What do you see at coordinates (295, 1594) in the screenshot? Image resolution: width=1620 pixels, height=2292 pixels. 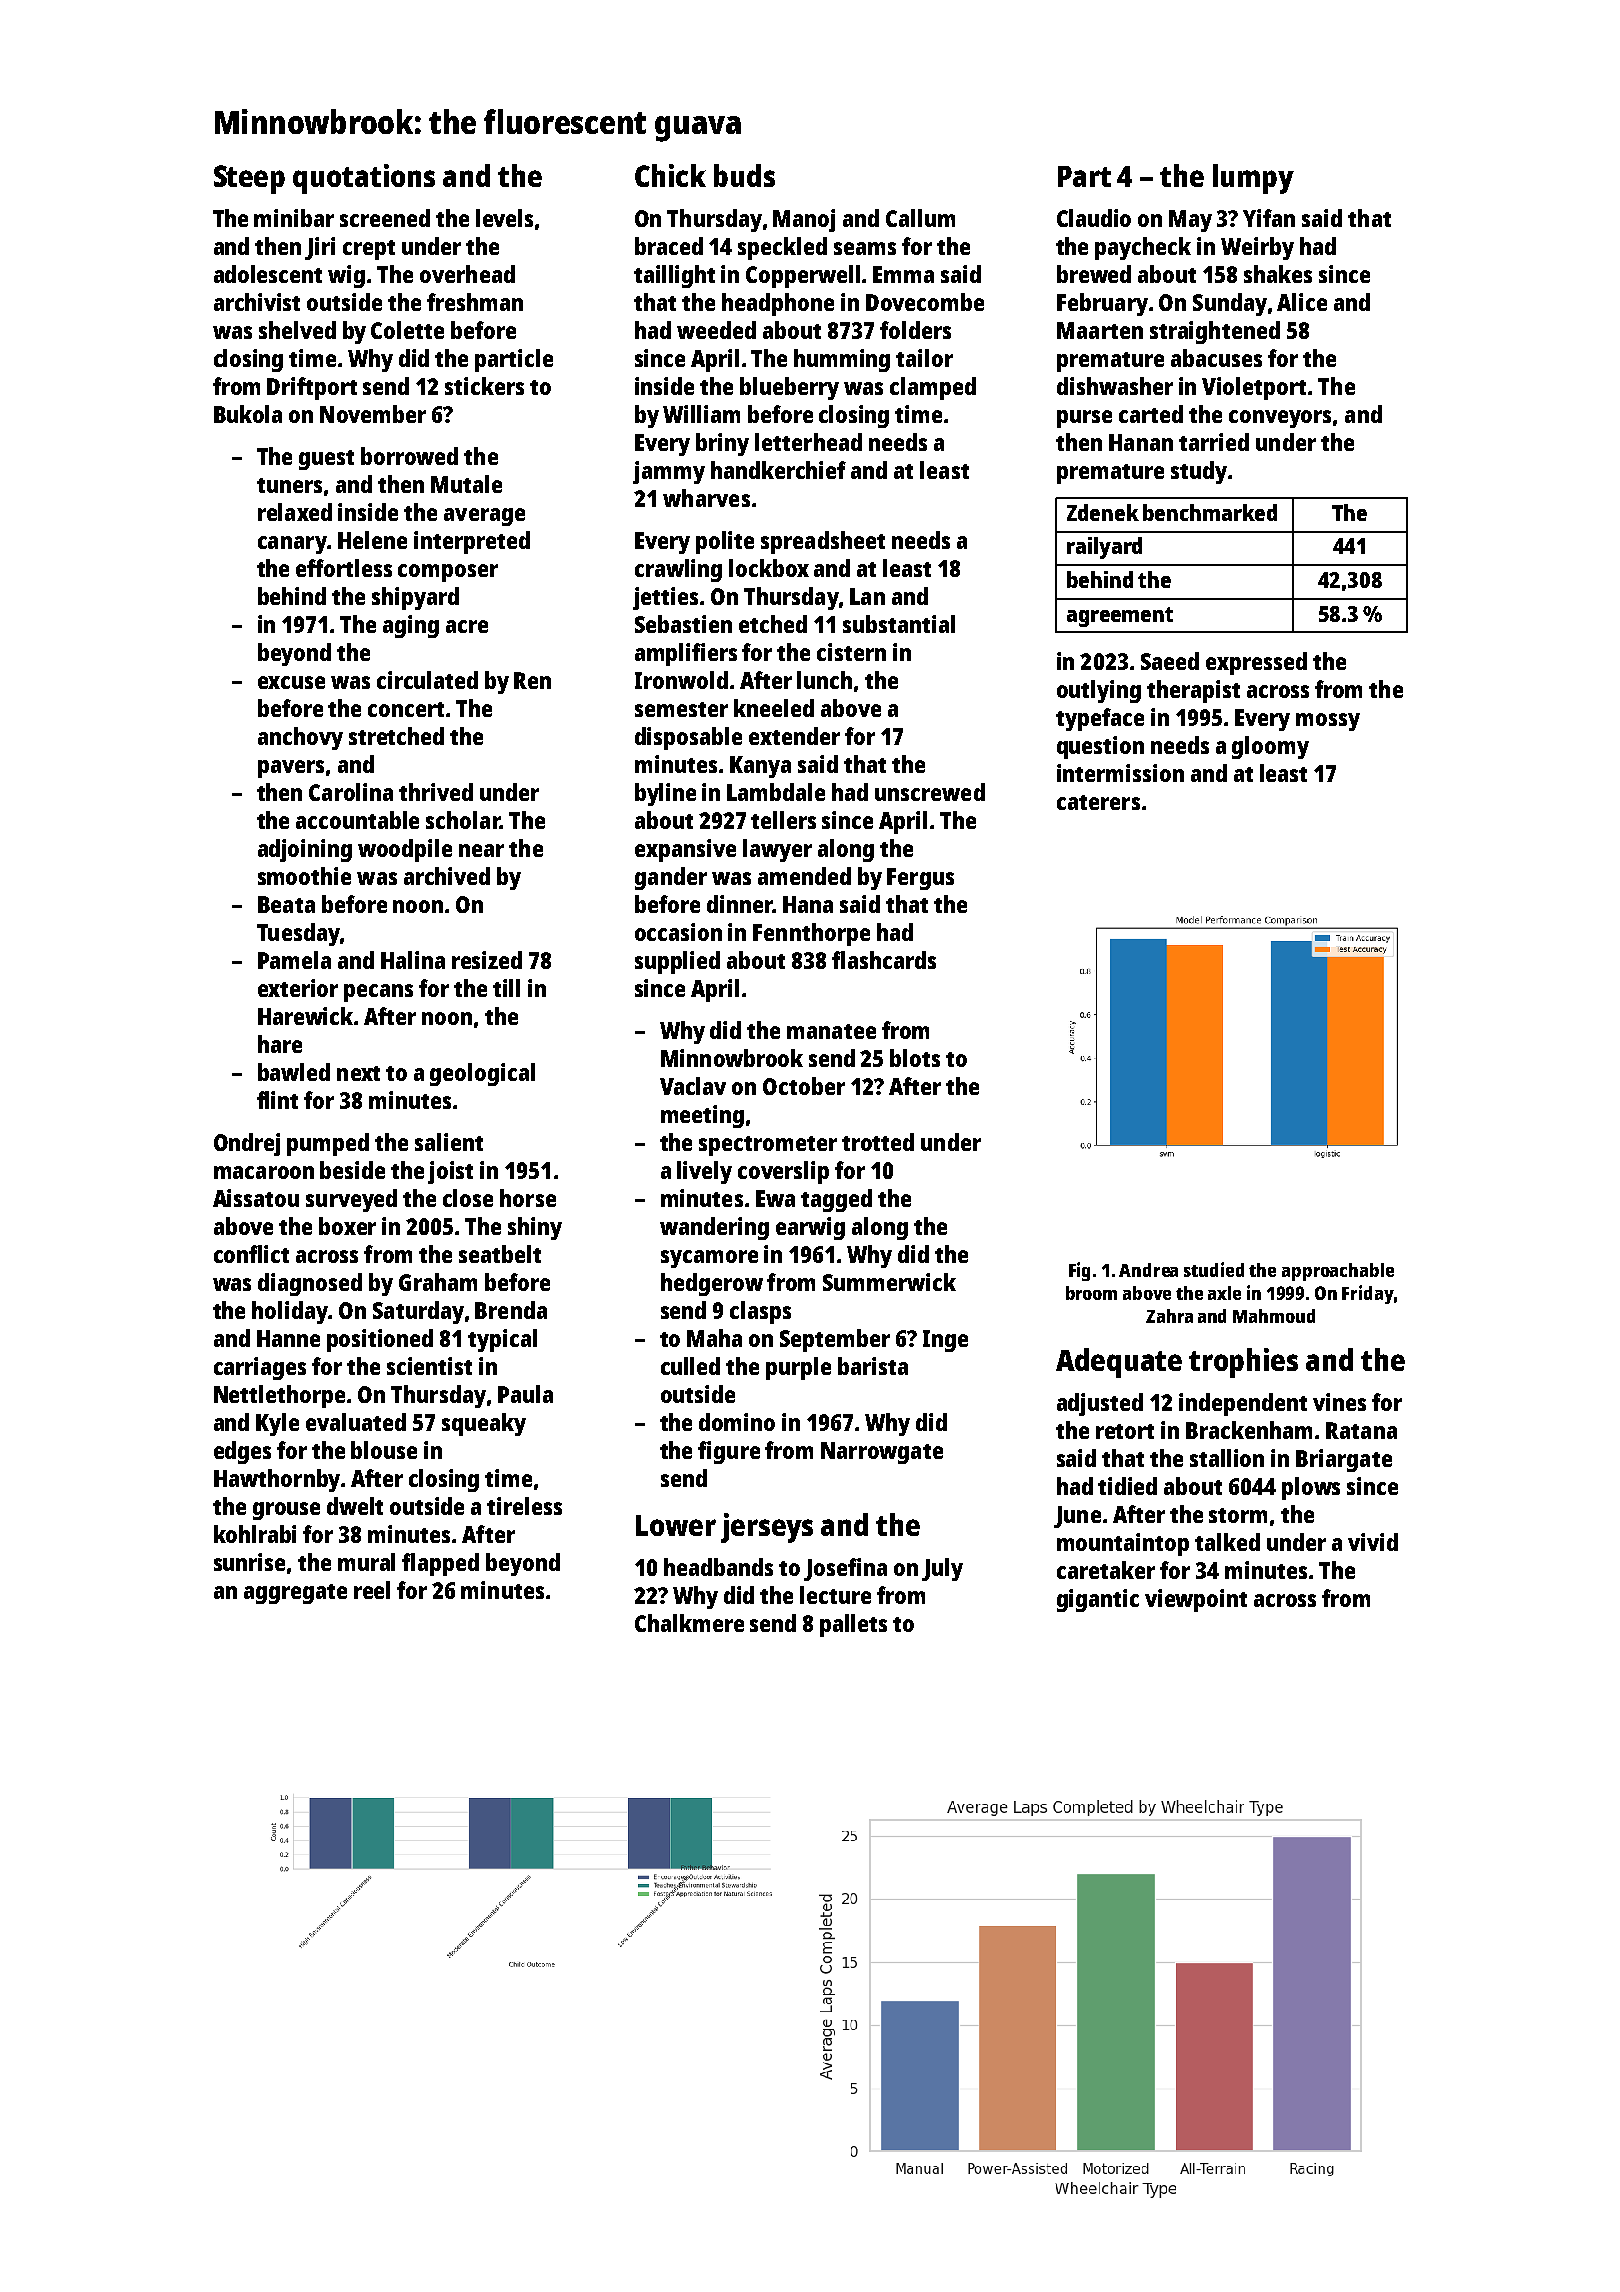 I see `aggregate` at bounding box center [295, 1594].
